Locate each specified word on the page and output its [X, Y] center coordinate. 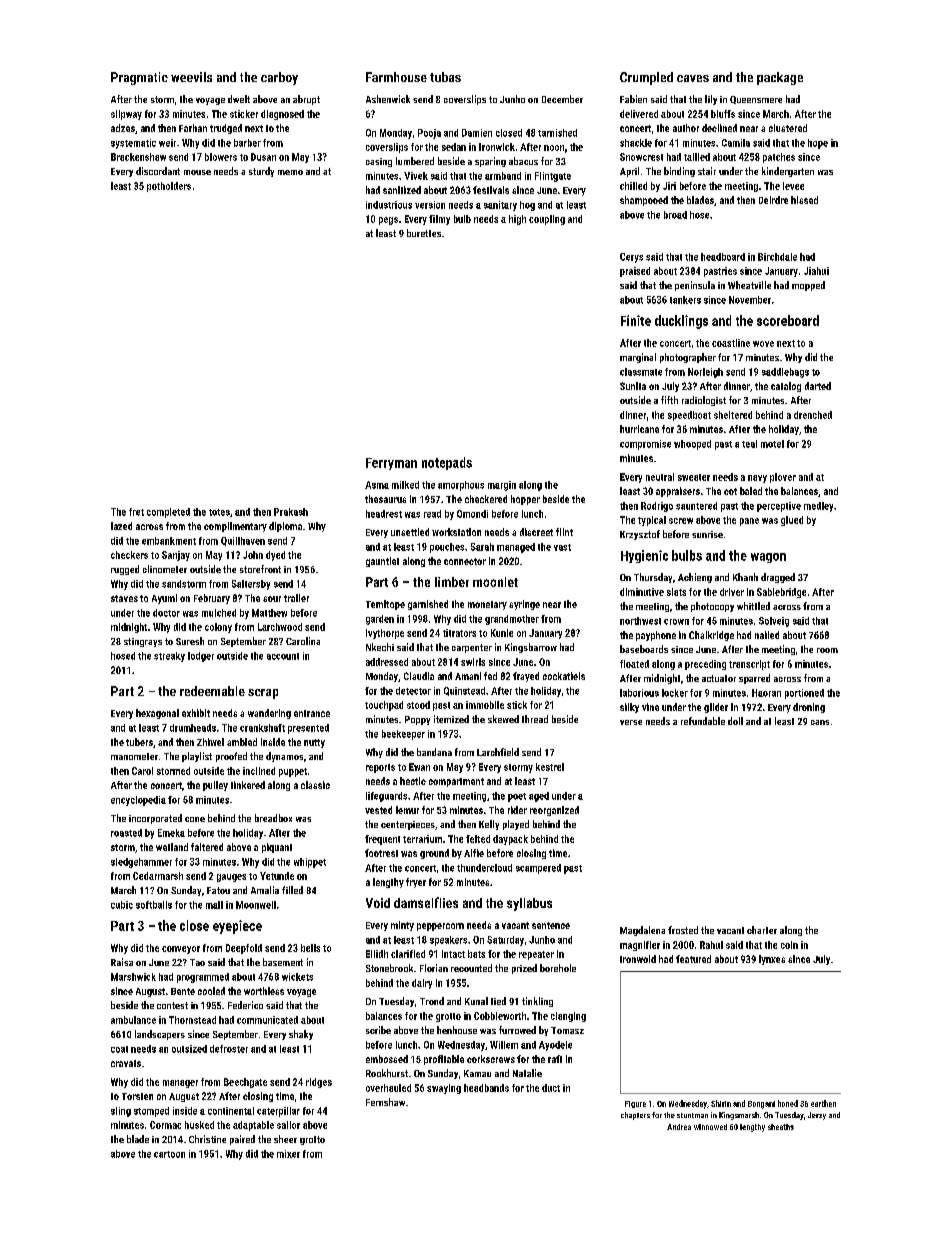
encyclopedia [138, 801]
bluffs [723, 114]
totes [219, 512]
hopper [525, 500]
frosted [683, 930]
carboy [279, 78]
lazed [121, 526]
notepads [447, 463]
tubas [445, 77]
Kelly [489, 825]
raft [555, 1059]
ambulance [133, 1020]
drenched [813, 415]
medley [818, 507]
